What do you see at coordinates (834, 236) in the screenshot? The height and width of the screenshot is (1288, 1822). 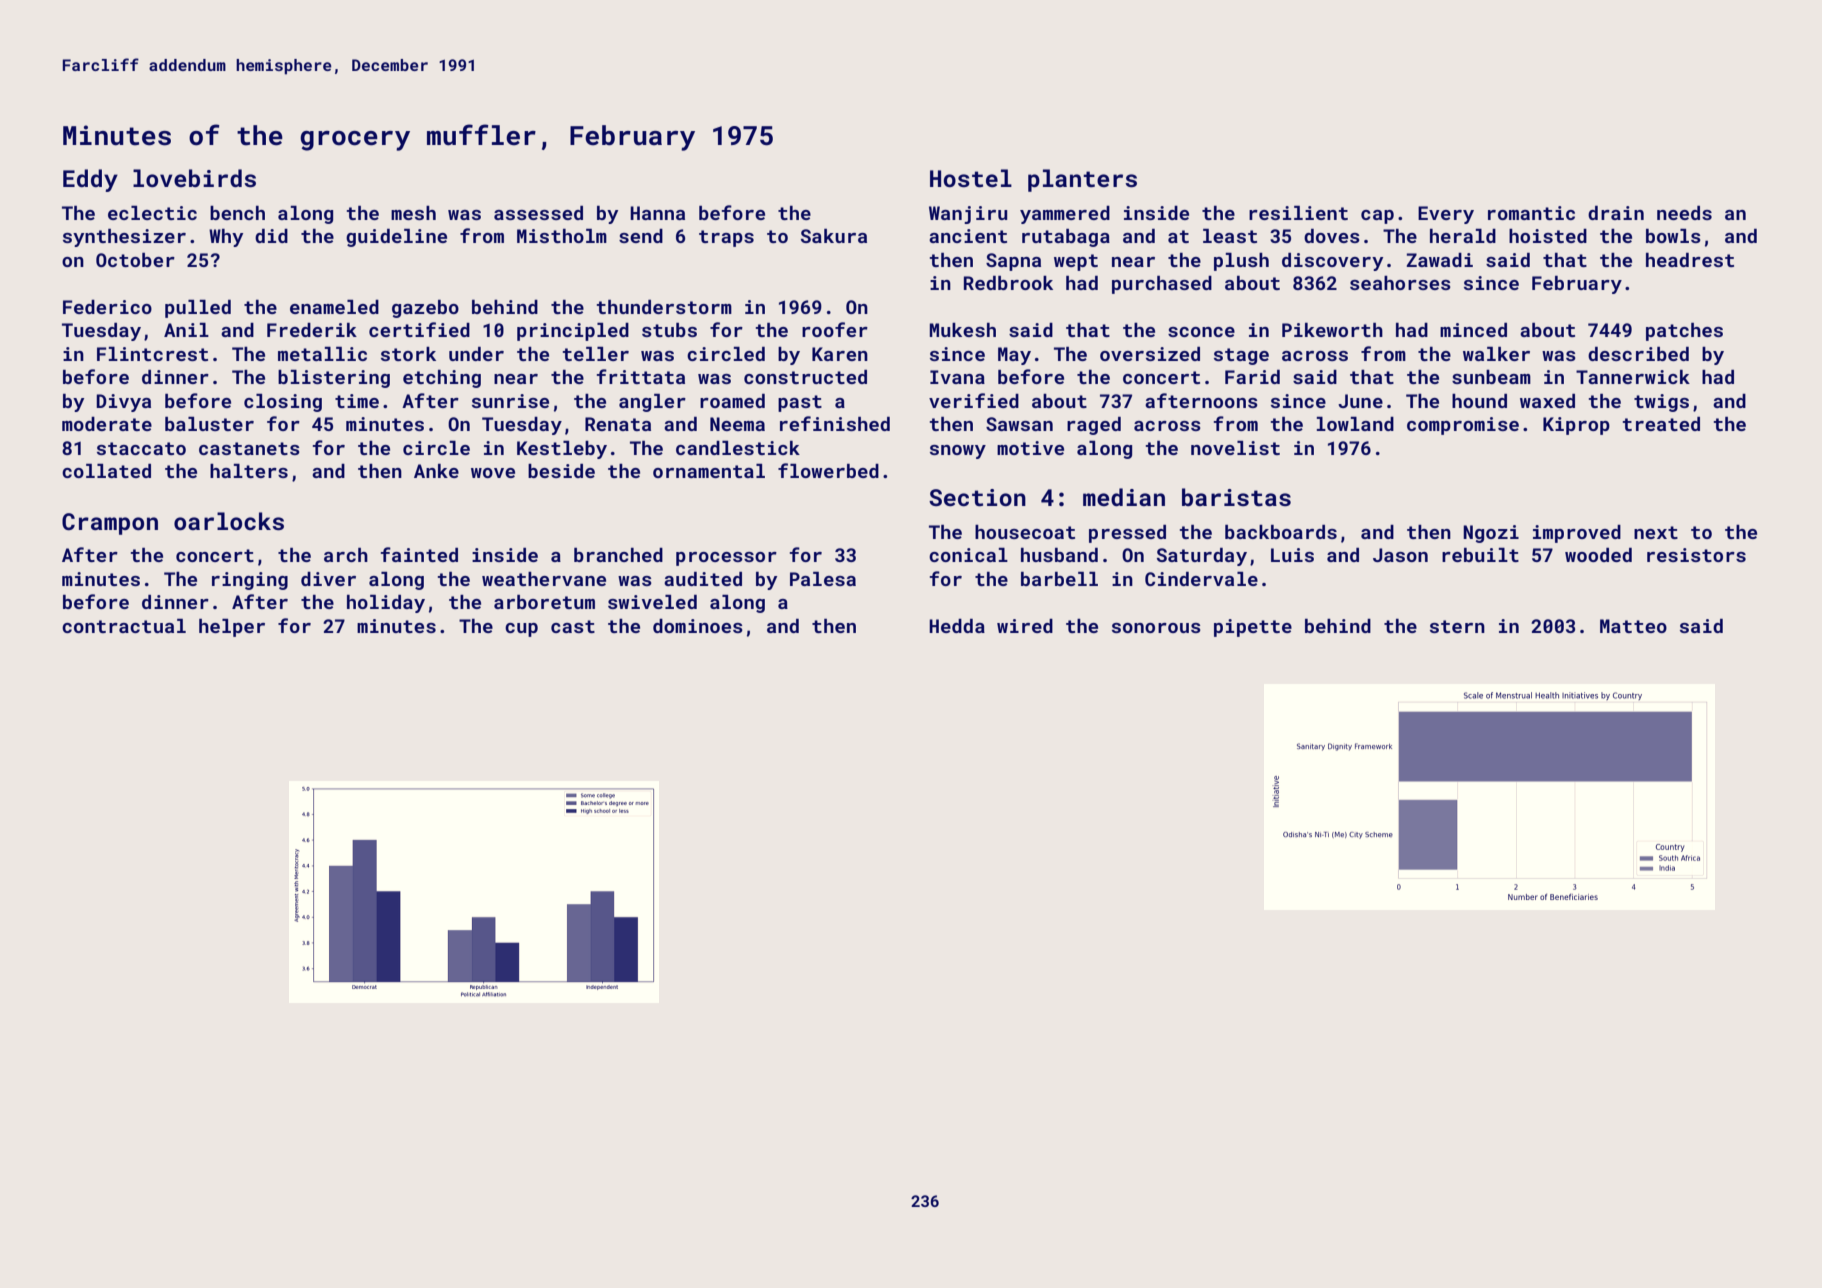 I see `Sakura` at bounding box center [834, 236].
